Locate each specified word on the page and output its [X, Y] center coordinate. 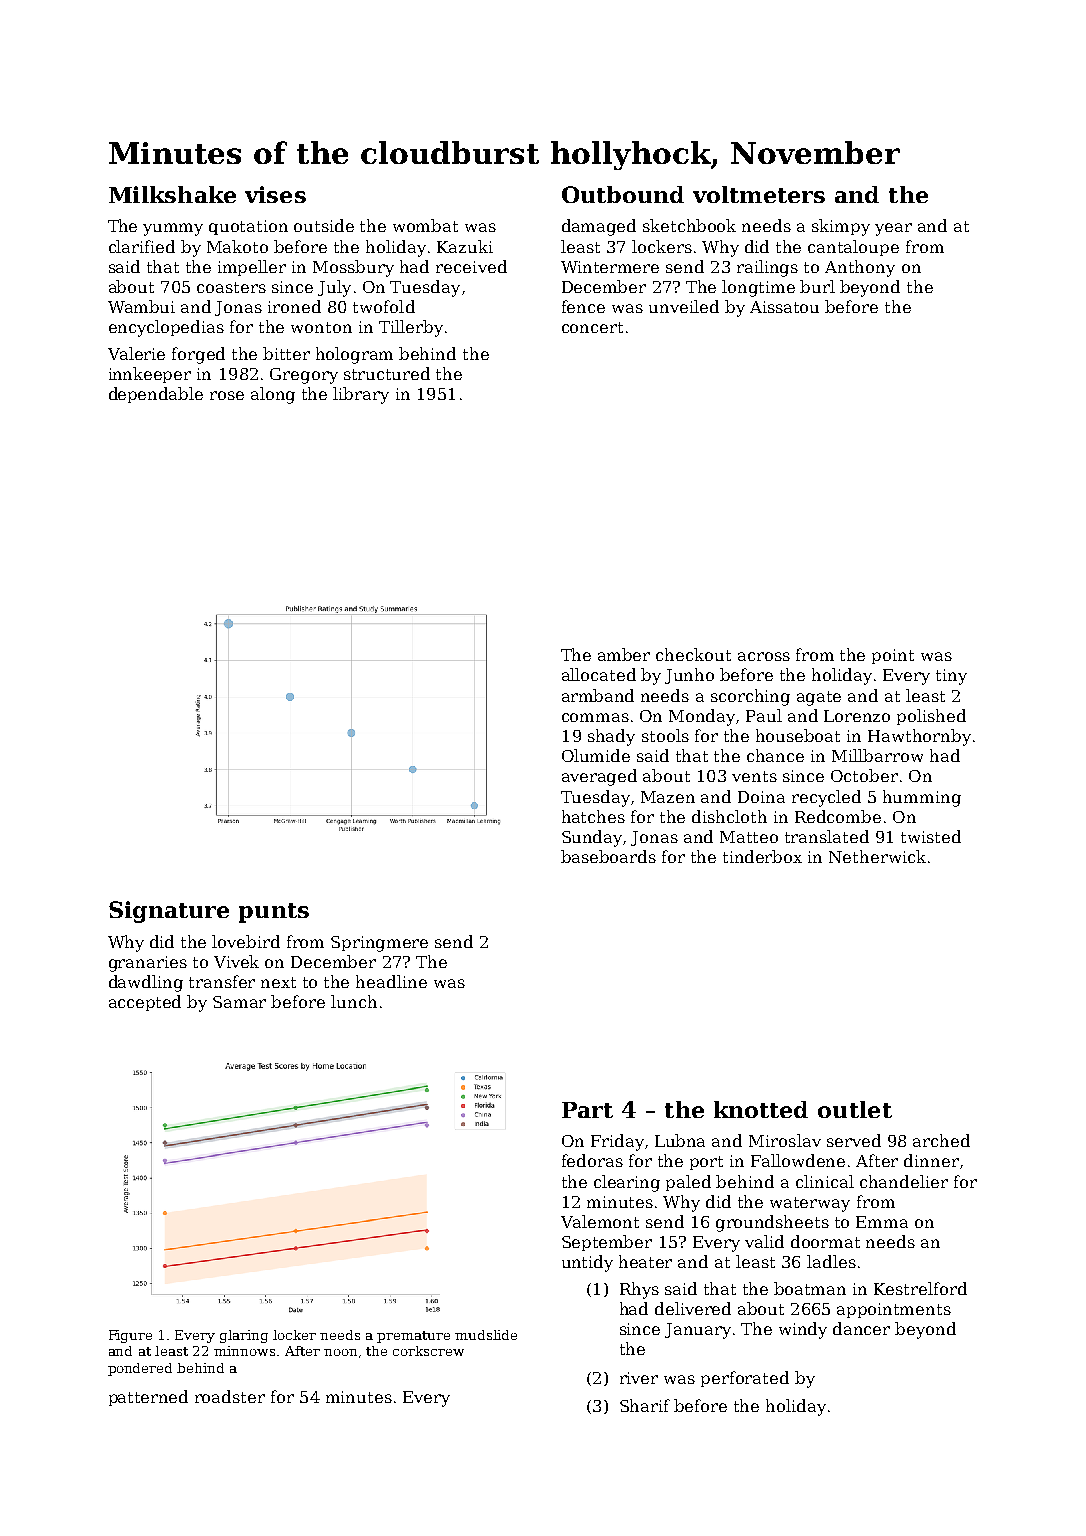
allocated [599, 674]
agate [819, 698]
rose [227, 395]
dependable [156, 395]
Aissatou [784, 307]
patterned [148, 1398]
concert [592, 327]
